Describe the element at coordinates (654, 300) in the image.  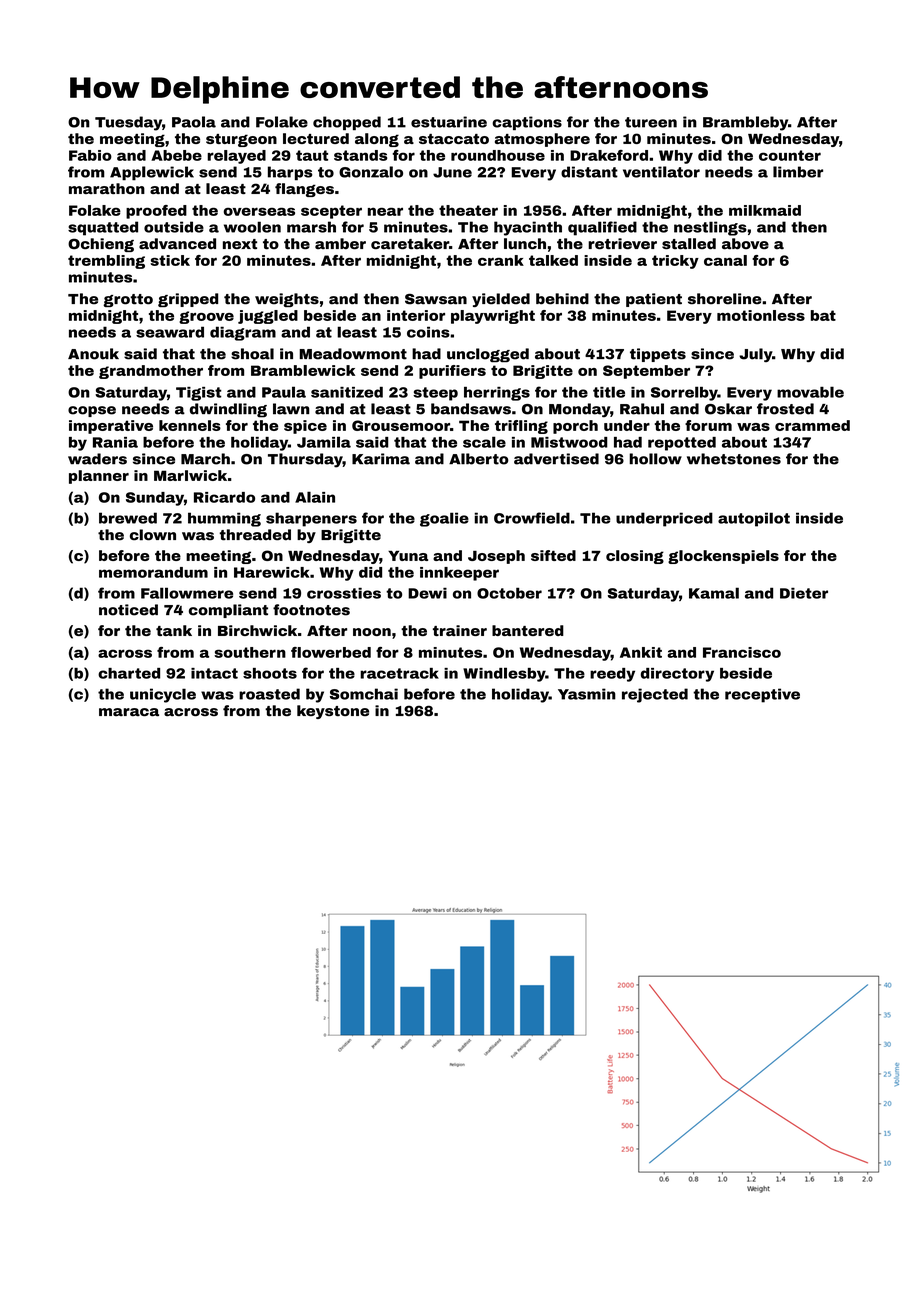
I see `patient` at that location.
